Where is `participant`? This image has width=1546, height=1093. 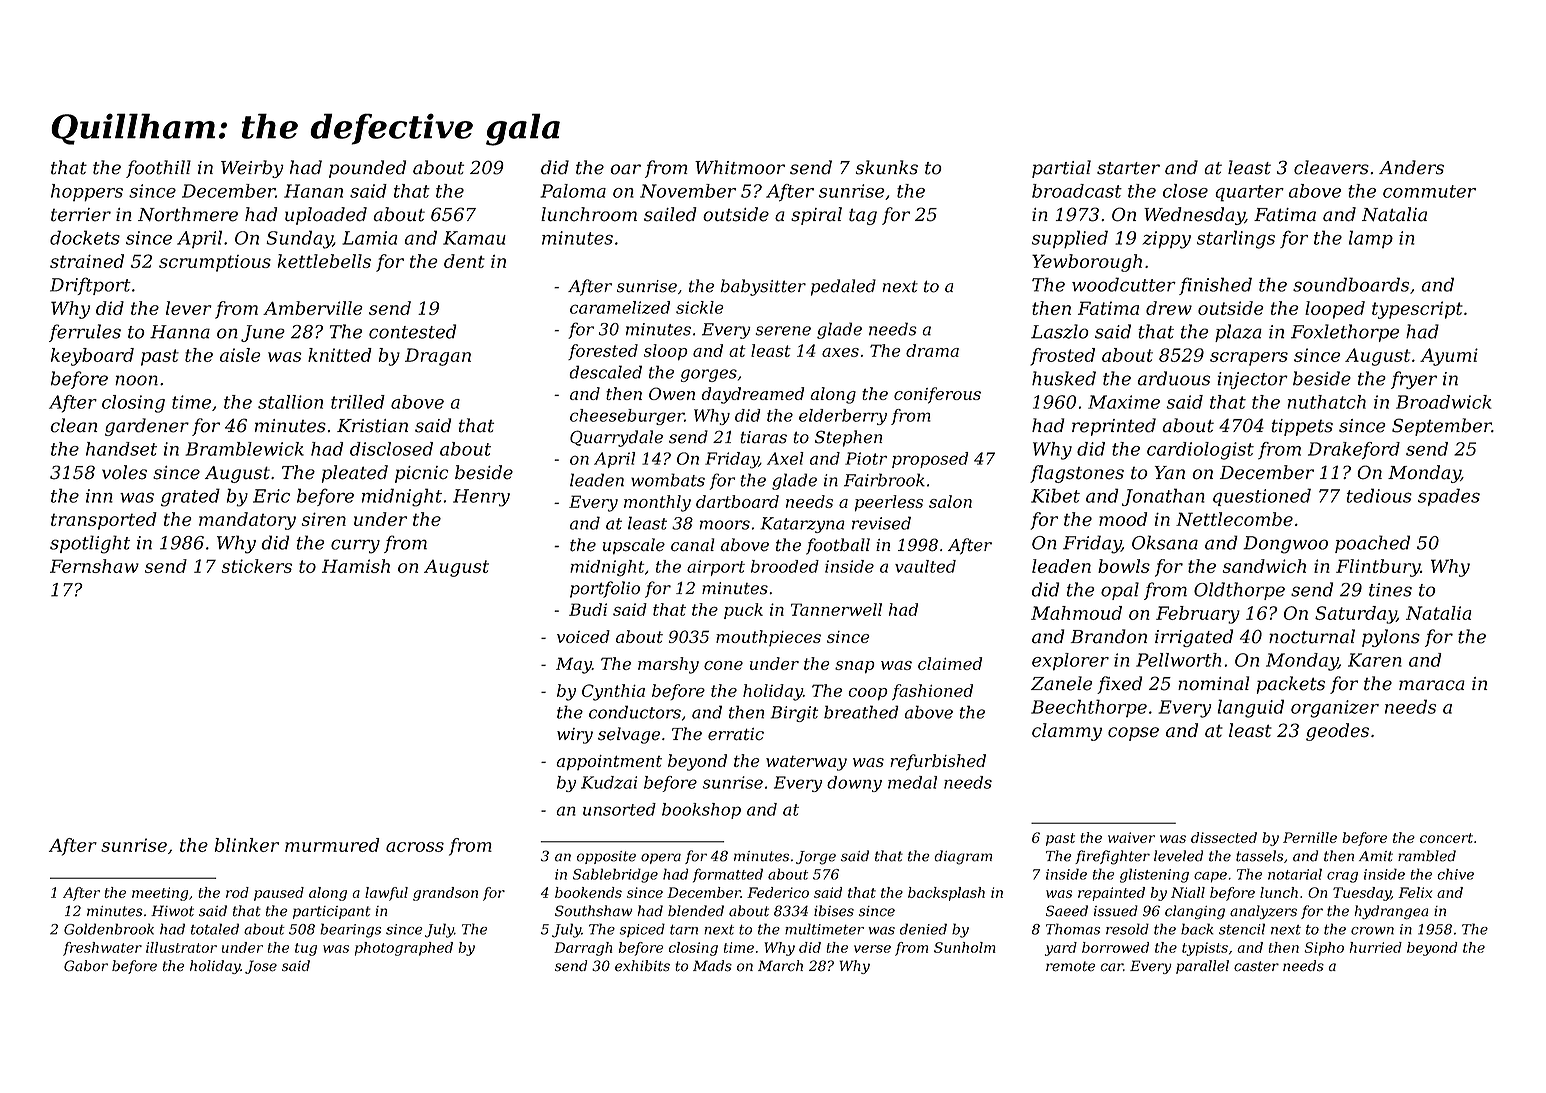
participant is located at coordinates (331, 912).
